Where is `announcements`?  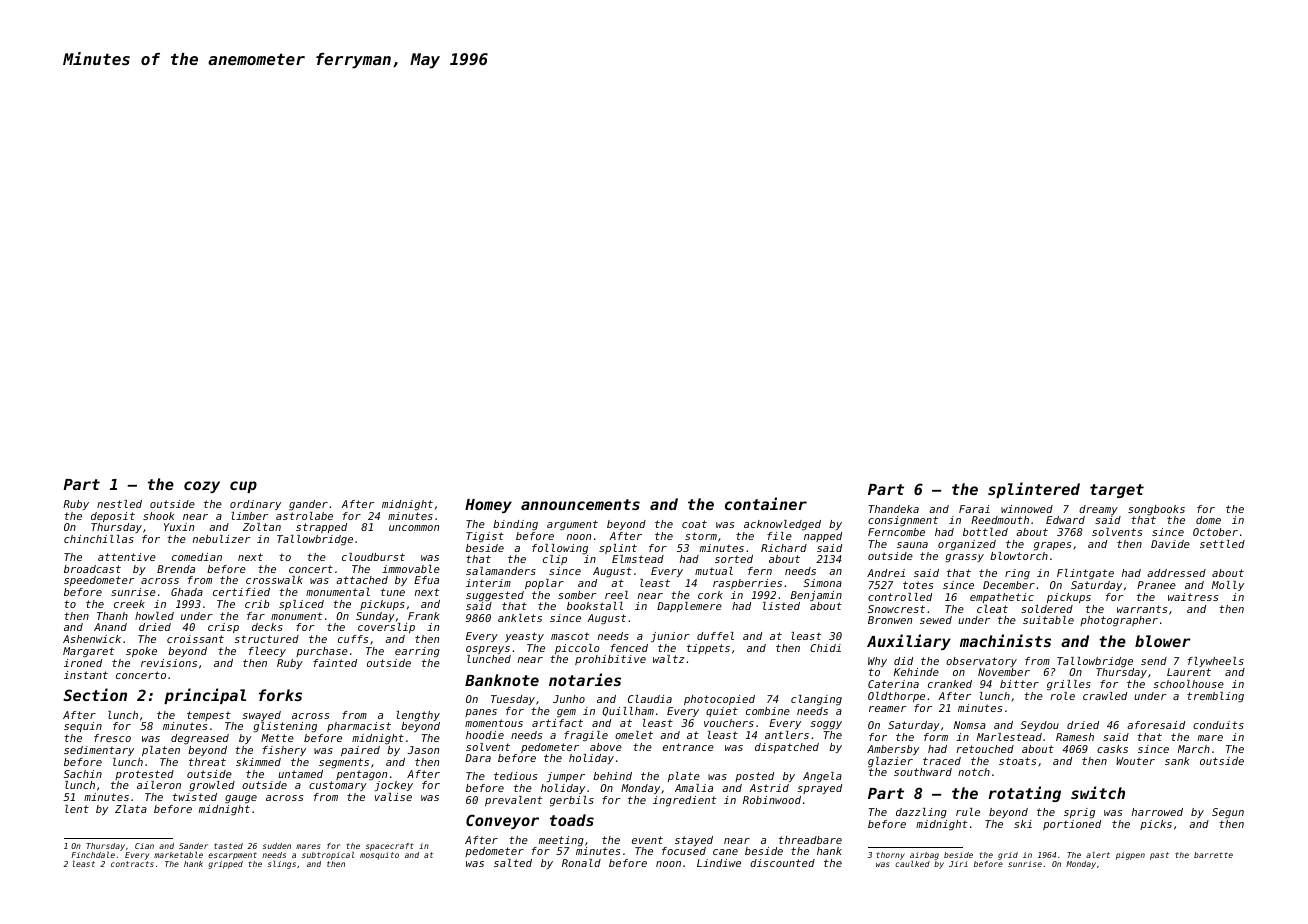 announcements is located at coordinates (580, 504).
